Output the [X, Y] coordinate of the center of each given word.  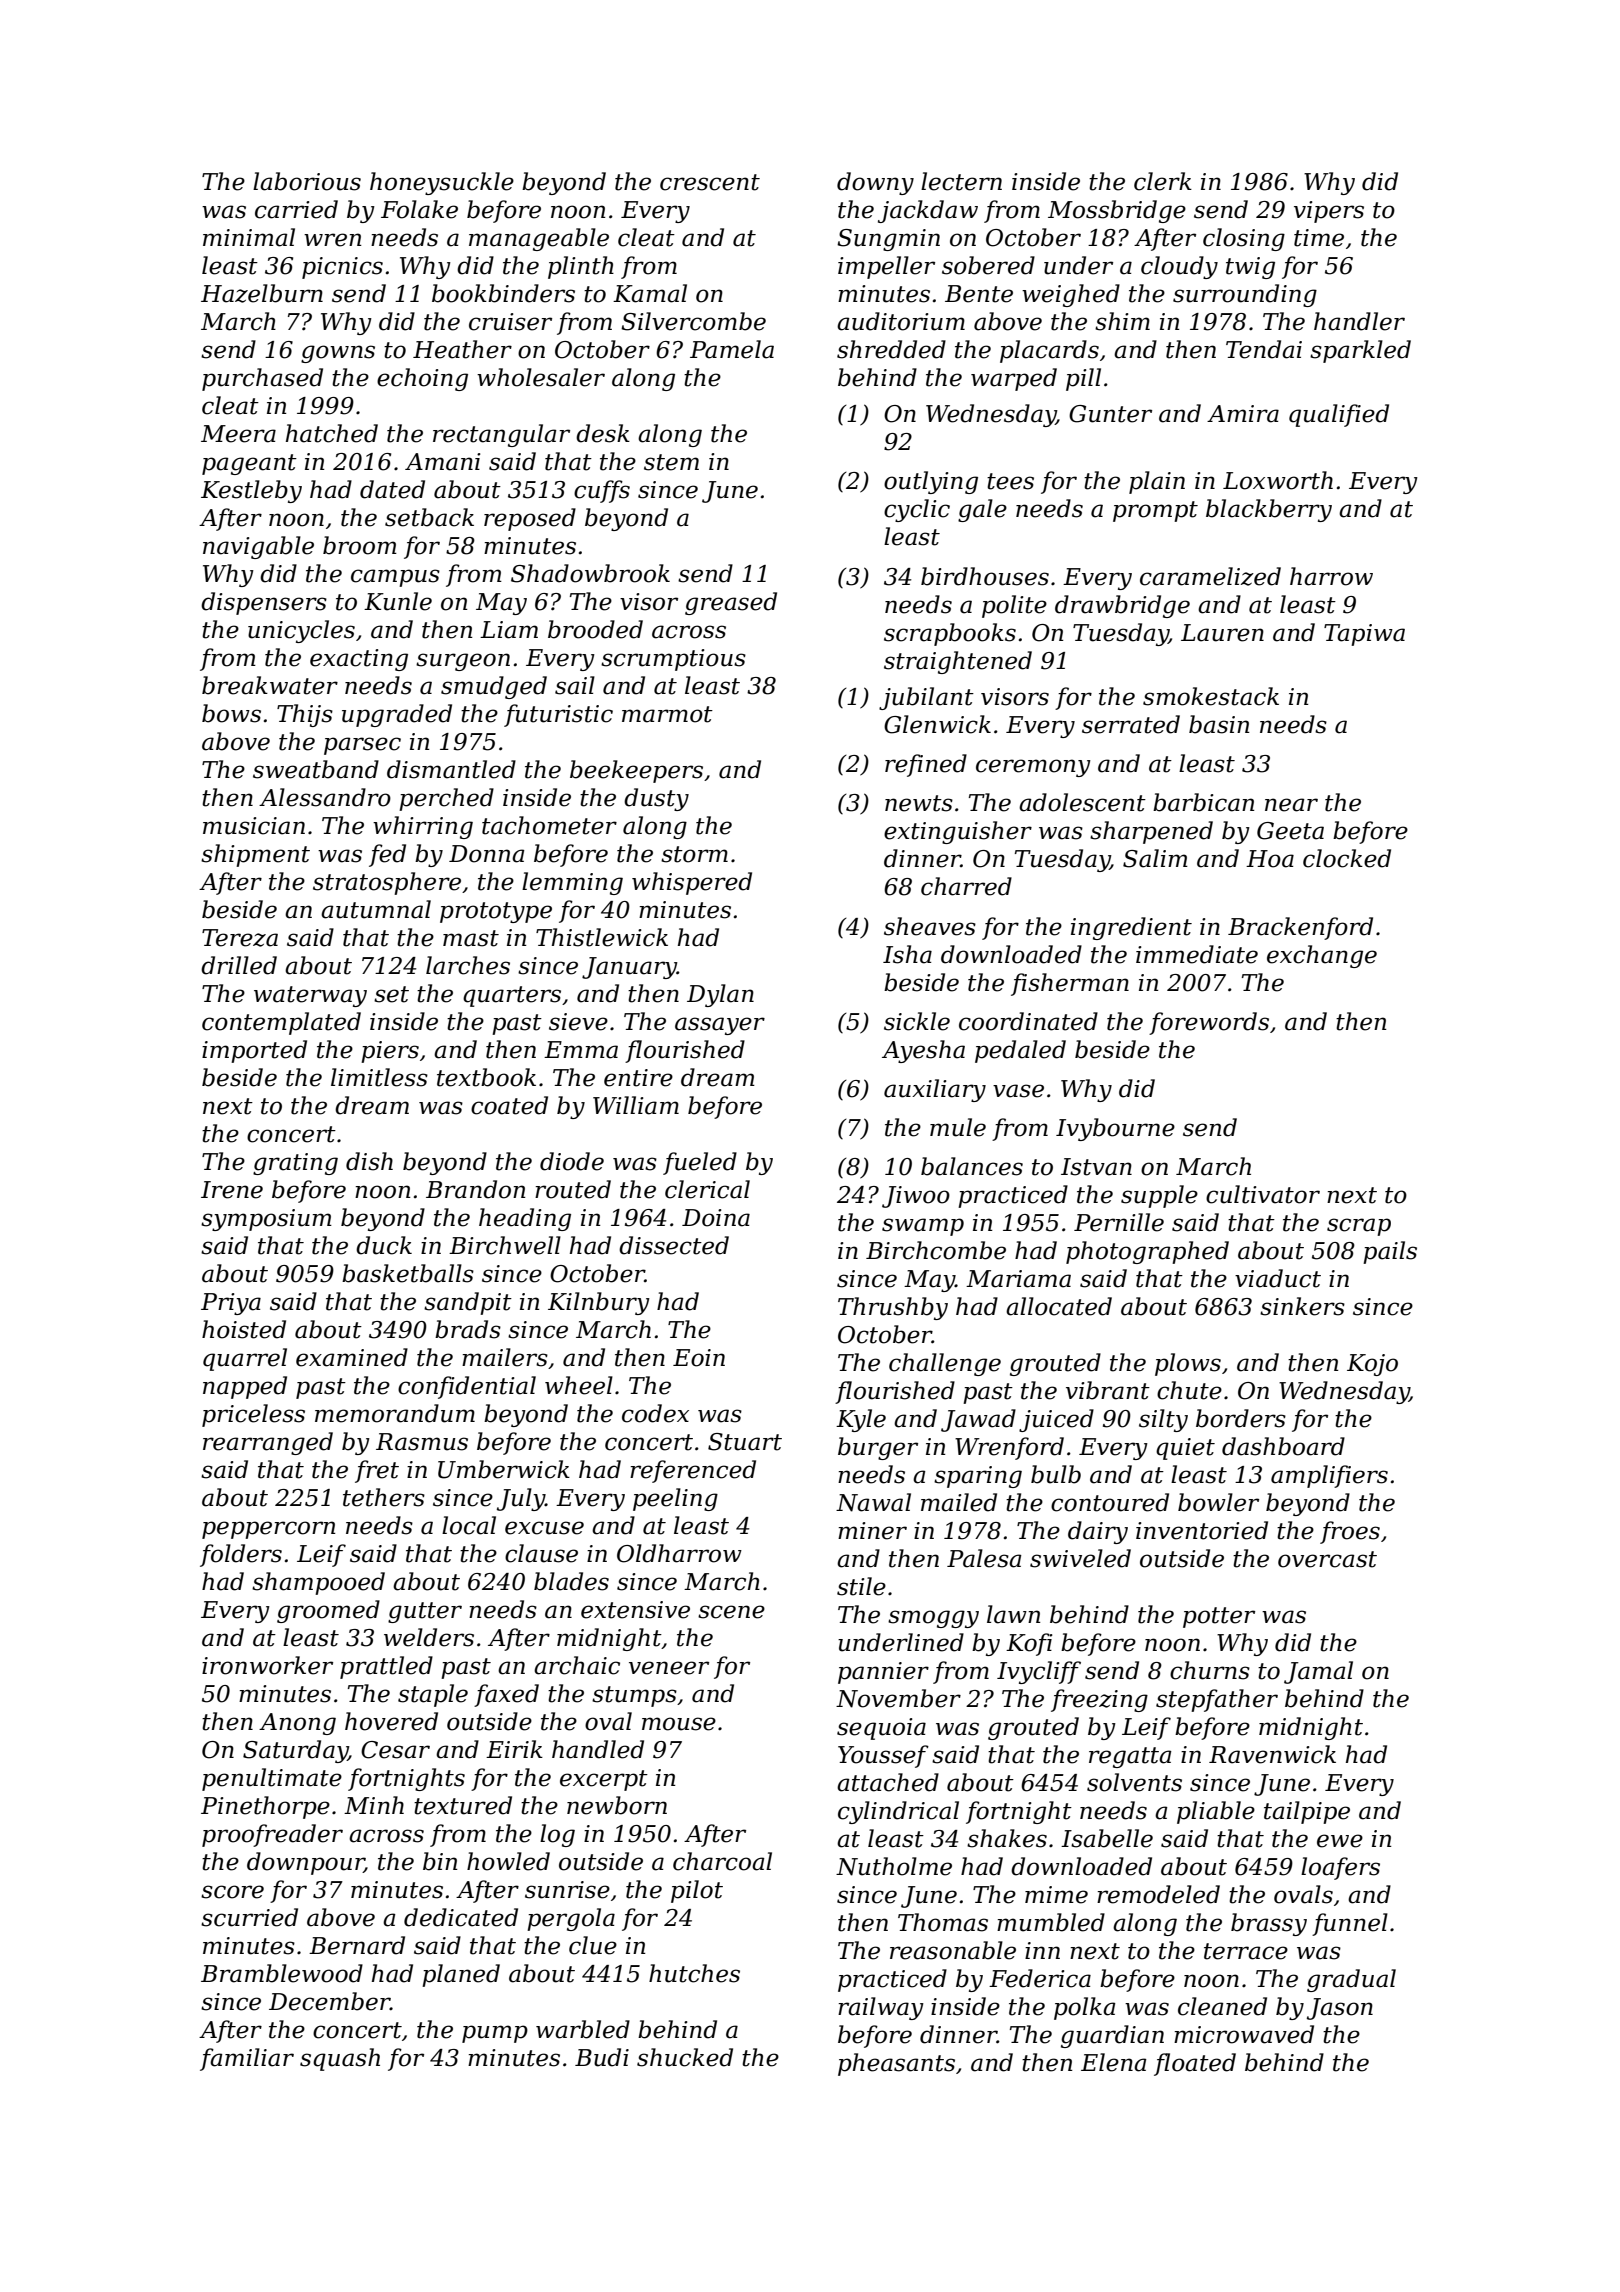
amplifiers [1329, 1476]
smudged [494, 687]
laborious [307, 181]
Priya [231, 1304]
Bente [979, 294]
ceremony [1033, 768]
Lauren [1222, 633]
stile [861, 1586]
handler [1359, 321]
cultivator [1263, 1194]
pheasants [896, 2064]
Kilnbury [599, 1303]
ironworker [267, 1665]
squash [340, 2059]
